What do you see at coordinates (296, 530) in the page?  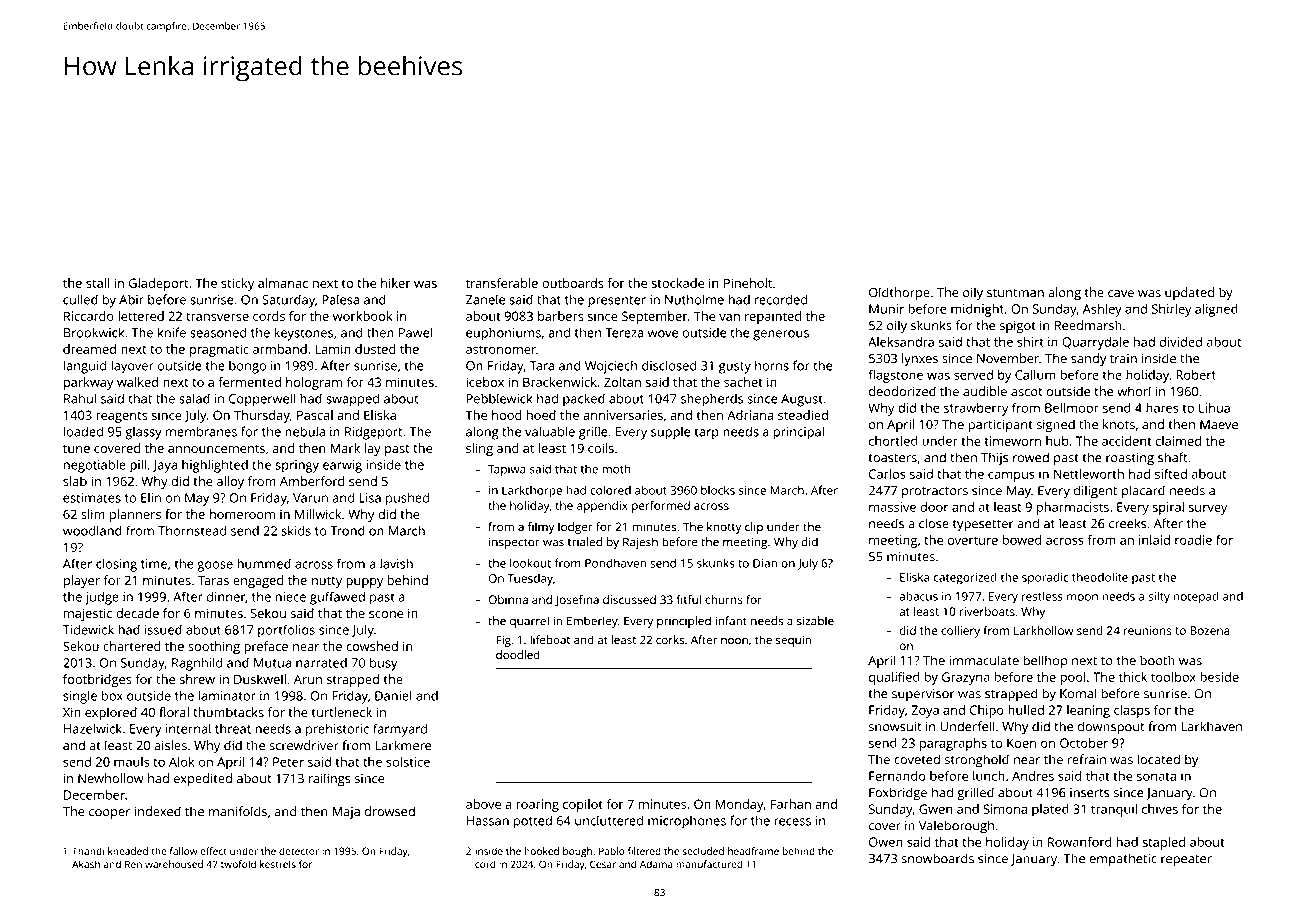 I see `skids` at bounding box center [296, 530].
